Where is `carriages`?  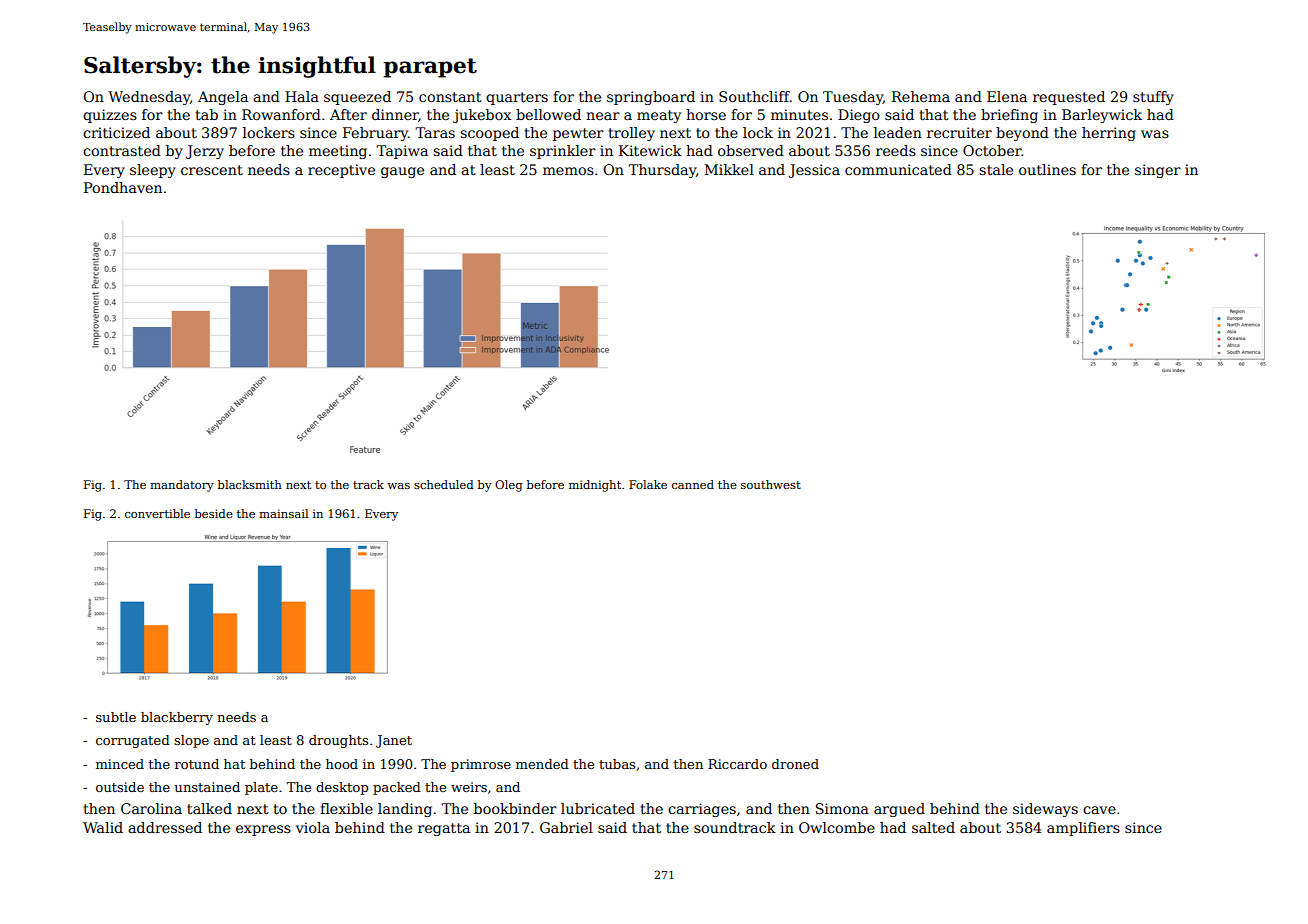 carriages is located at coordinates (702, 810).
